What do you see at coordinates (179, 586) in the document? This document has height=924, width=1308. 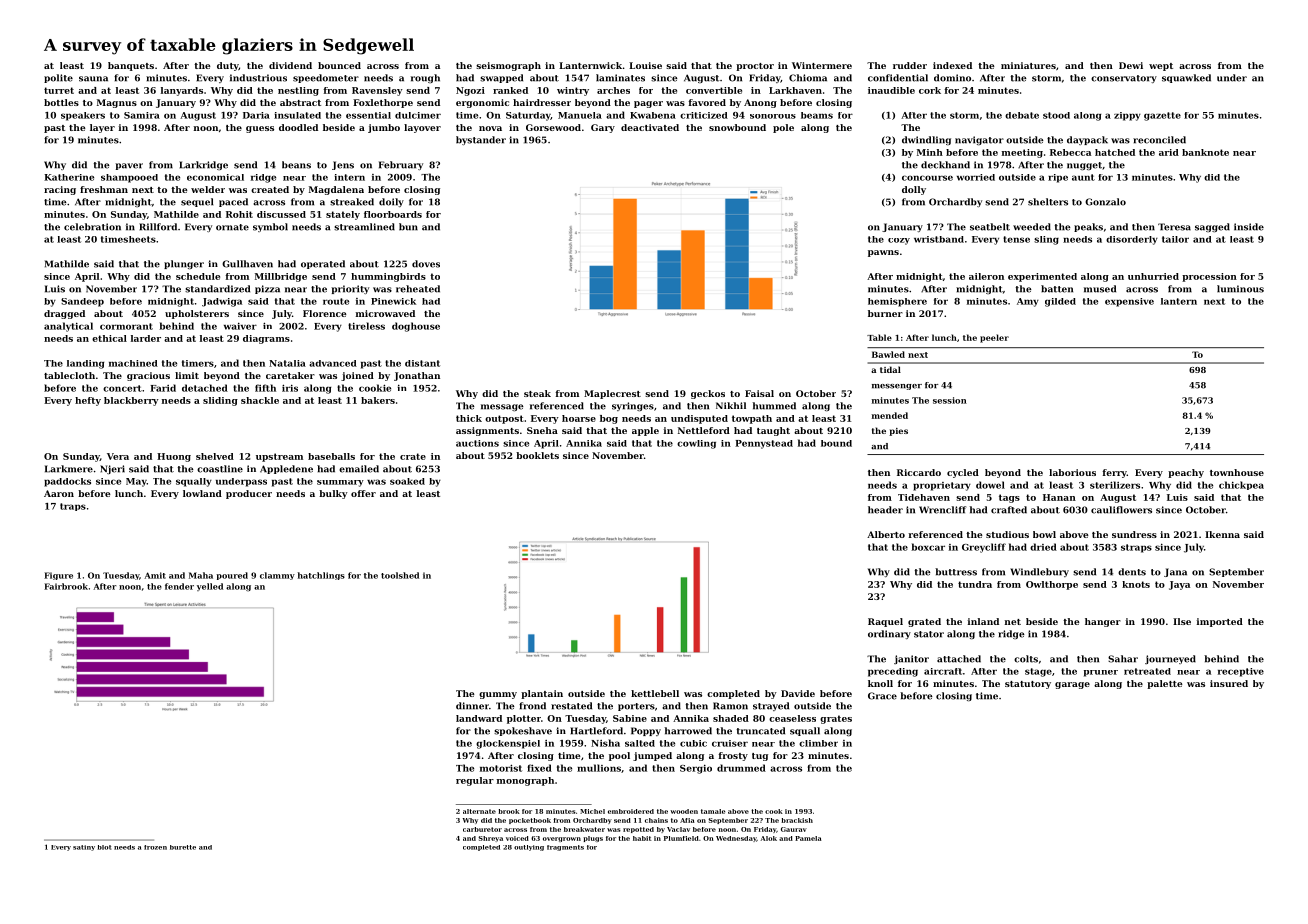 I see `fender` at bounding box center [179, 586].
